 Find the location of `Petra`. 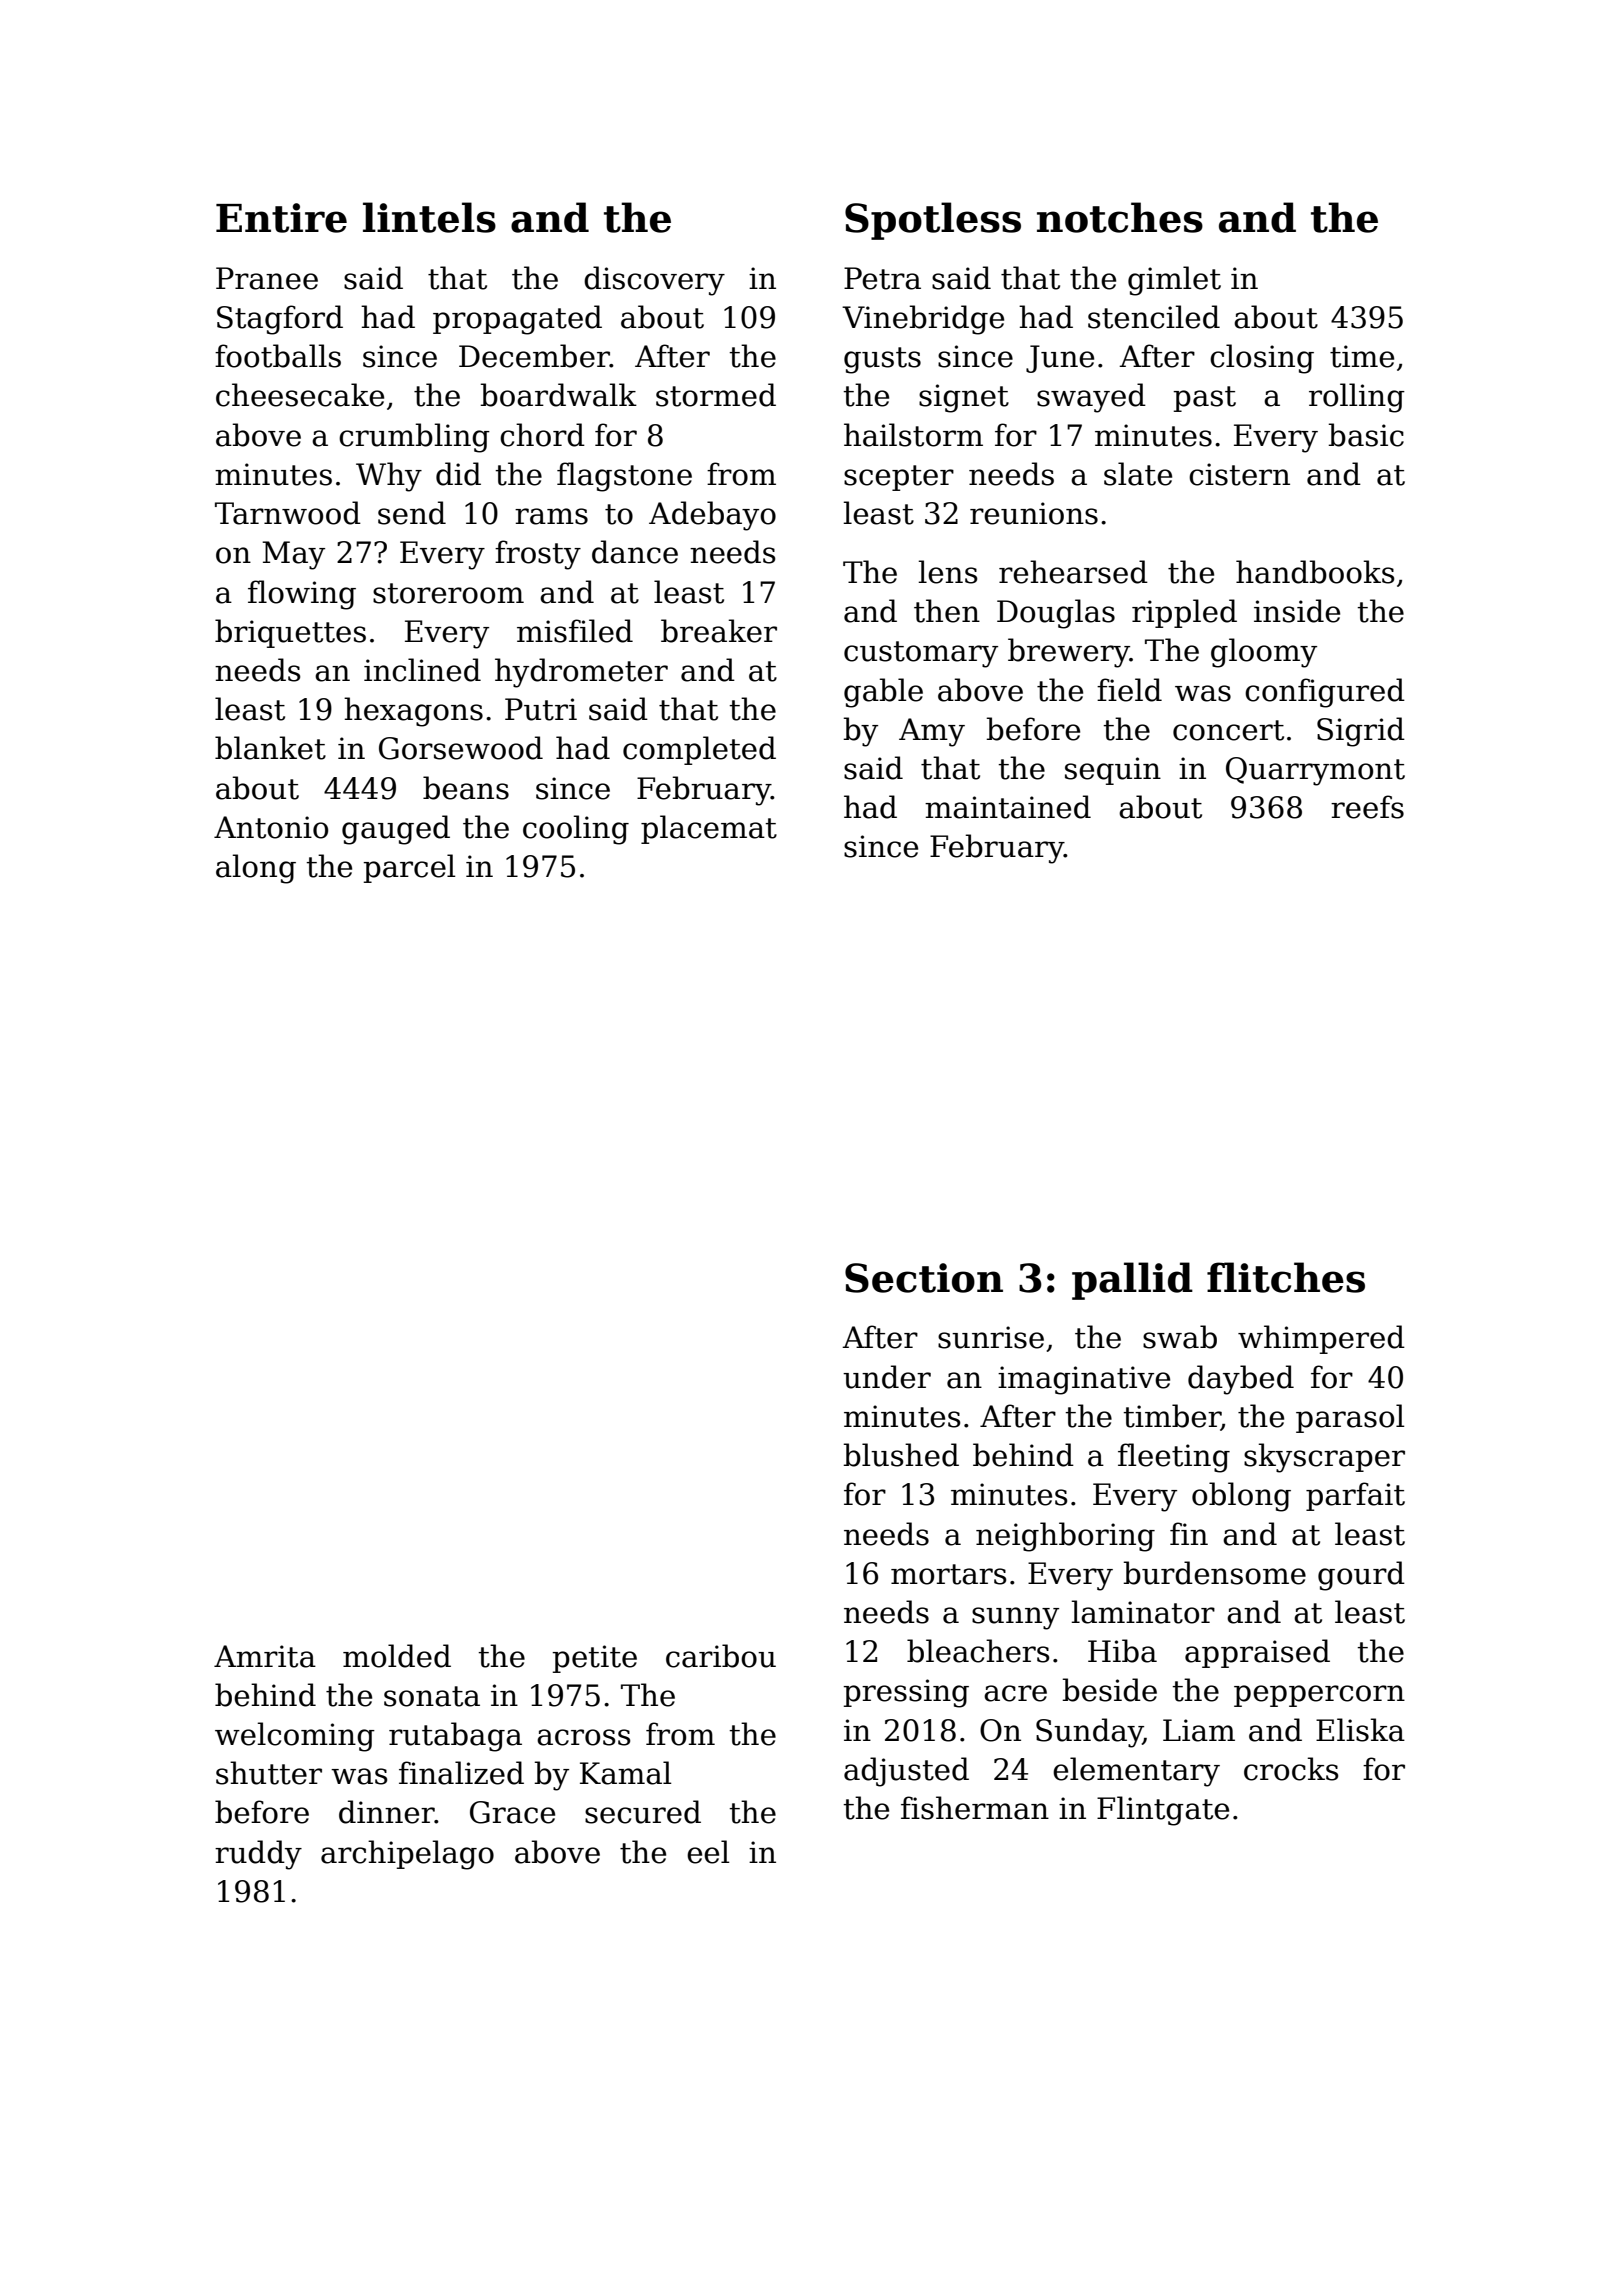

Petra is located at coordinates (882, 278).
